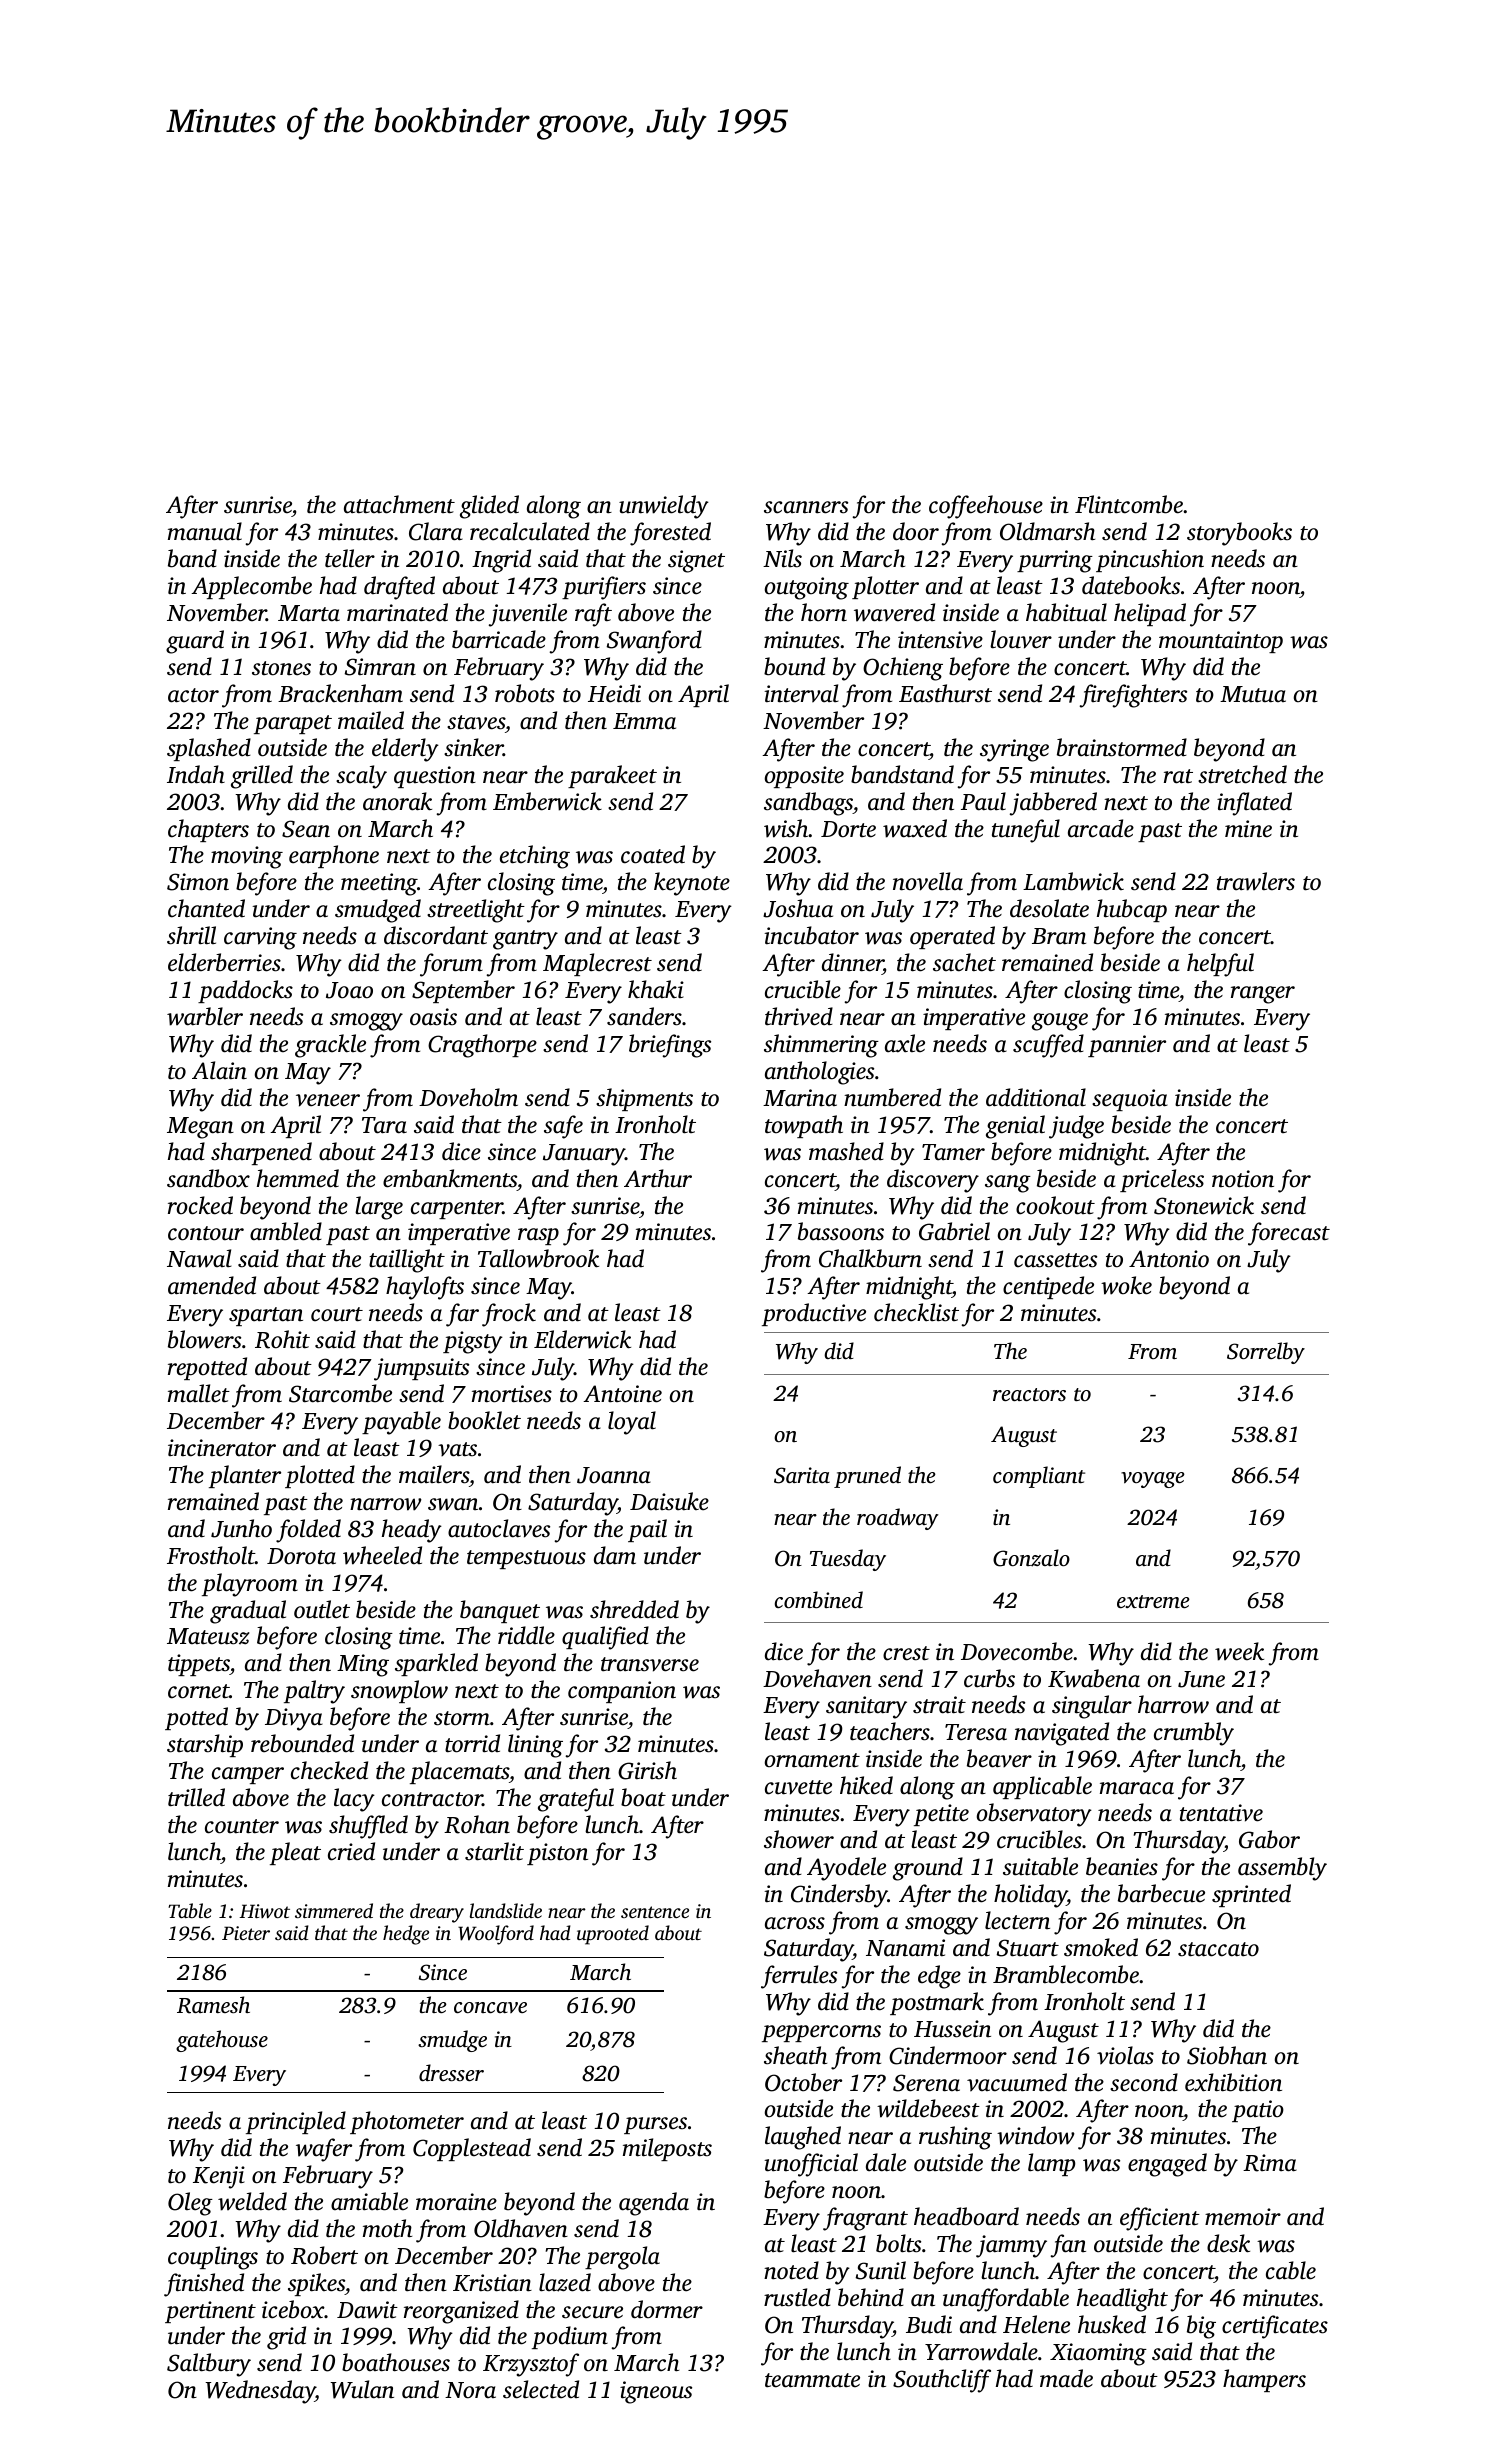 This document has width=1496, height=2464. Describe the element at coordinates (634, 1609) in the document. I see `shredded` at that location.
